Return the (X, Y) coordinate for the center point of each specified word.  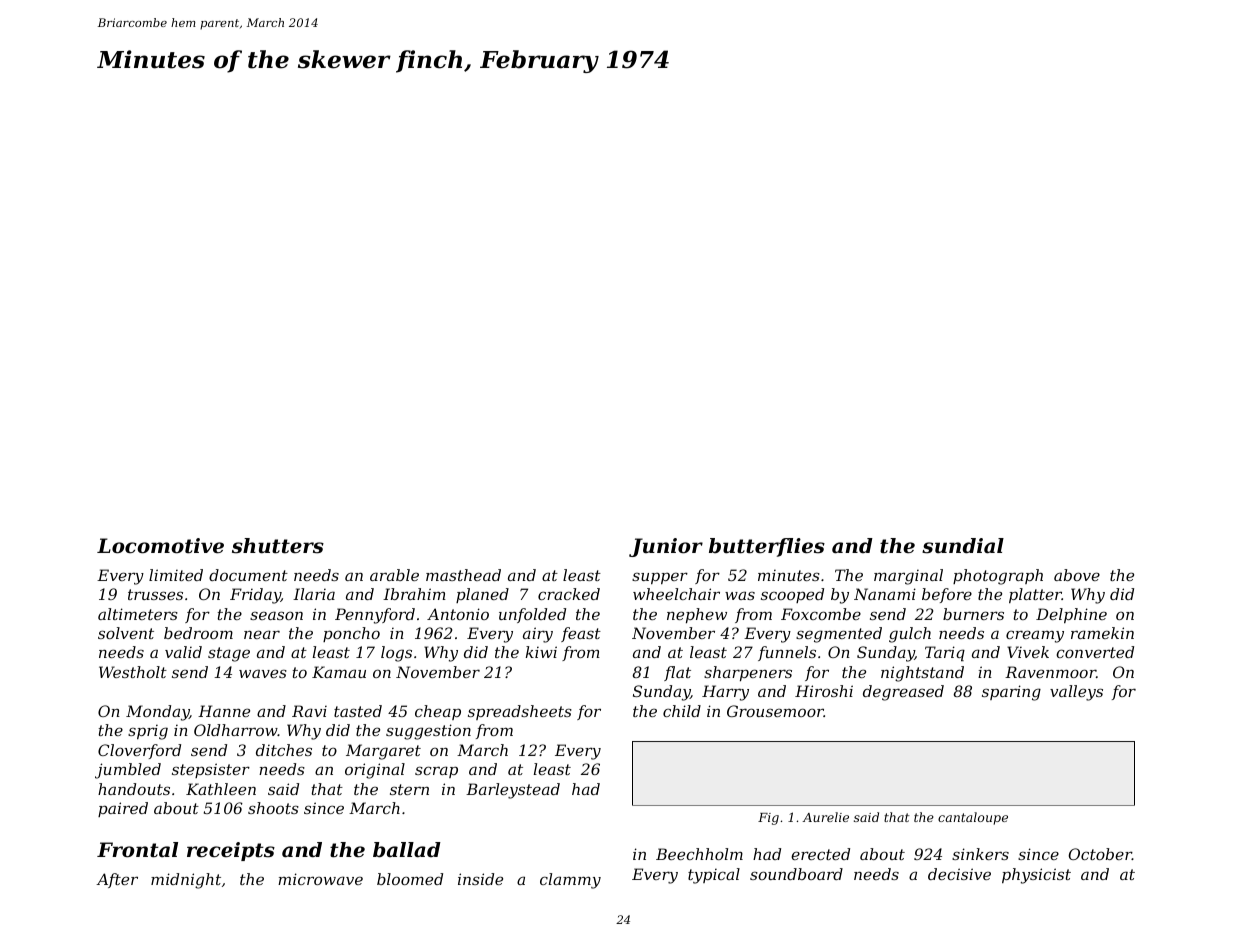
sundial (963, 546)
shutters (278, 546)
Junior (666, 547)
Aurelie (825, 817)
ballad (407, 850)
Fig (768, 819)
